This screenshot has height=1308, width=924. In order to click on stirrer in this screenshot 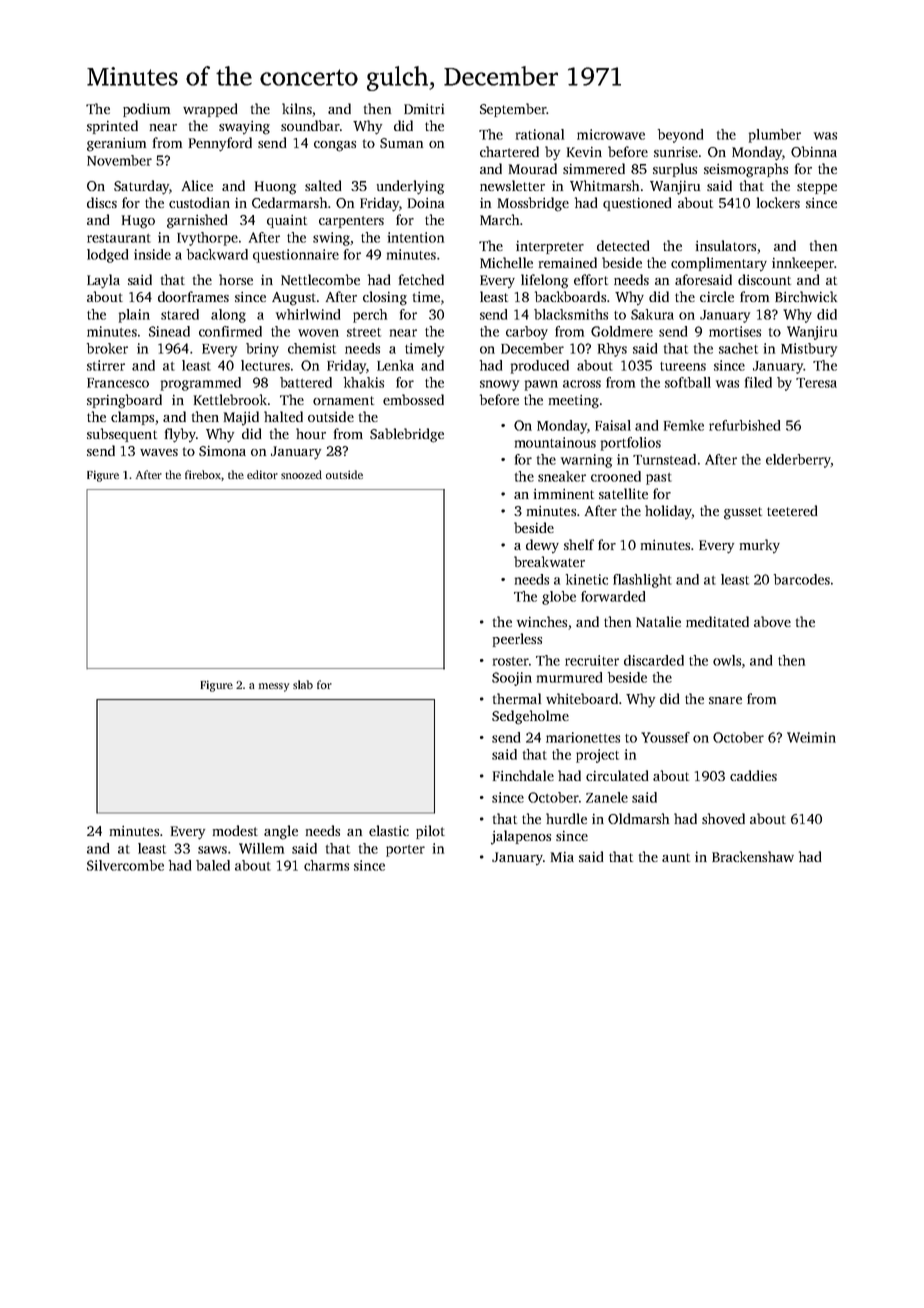, I will do `click(106, 365)`.
